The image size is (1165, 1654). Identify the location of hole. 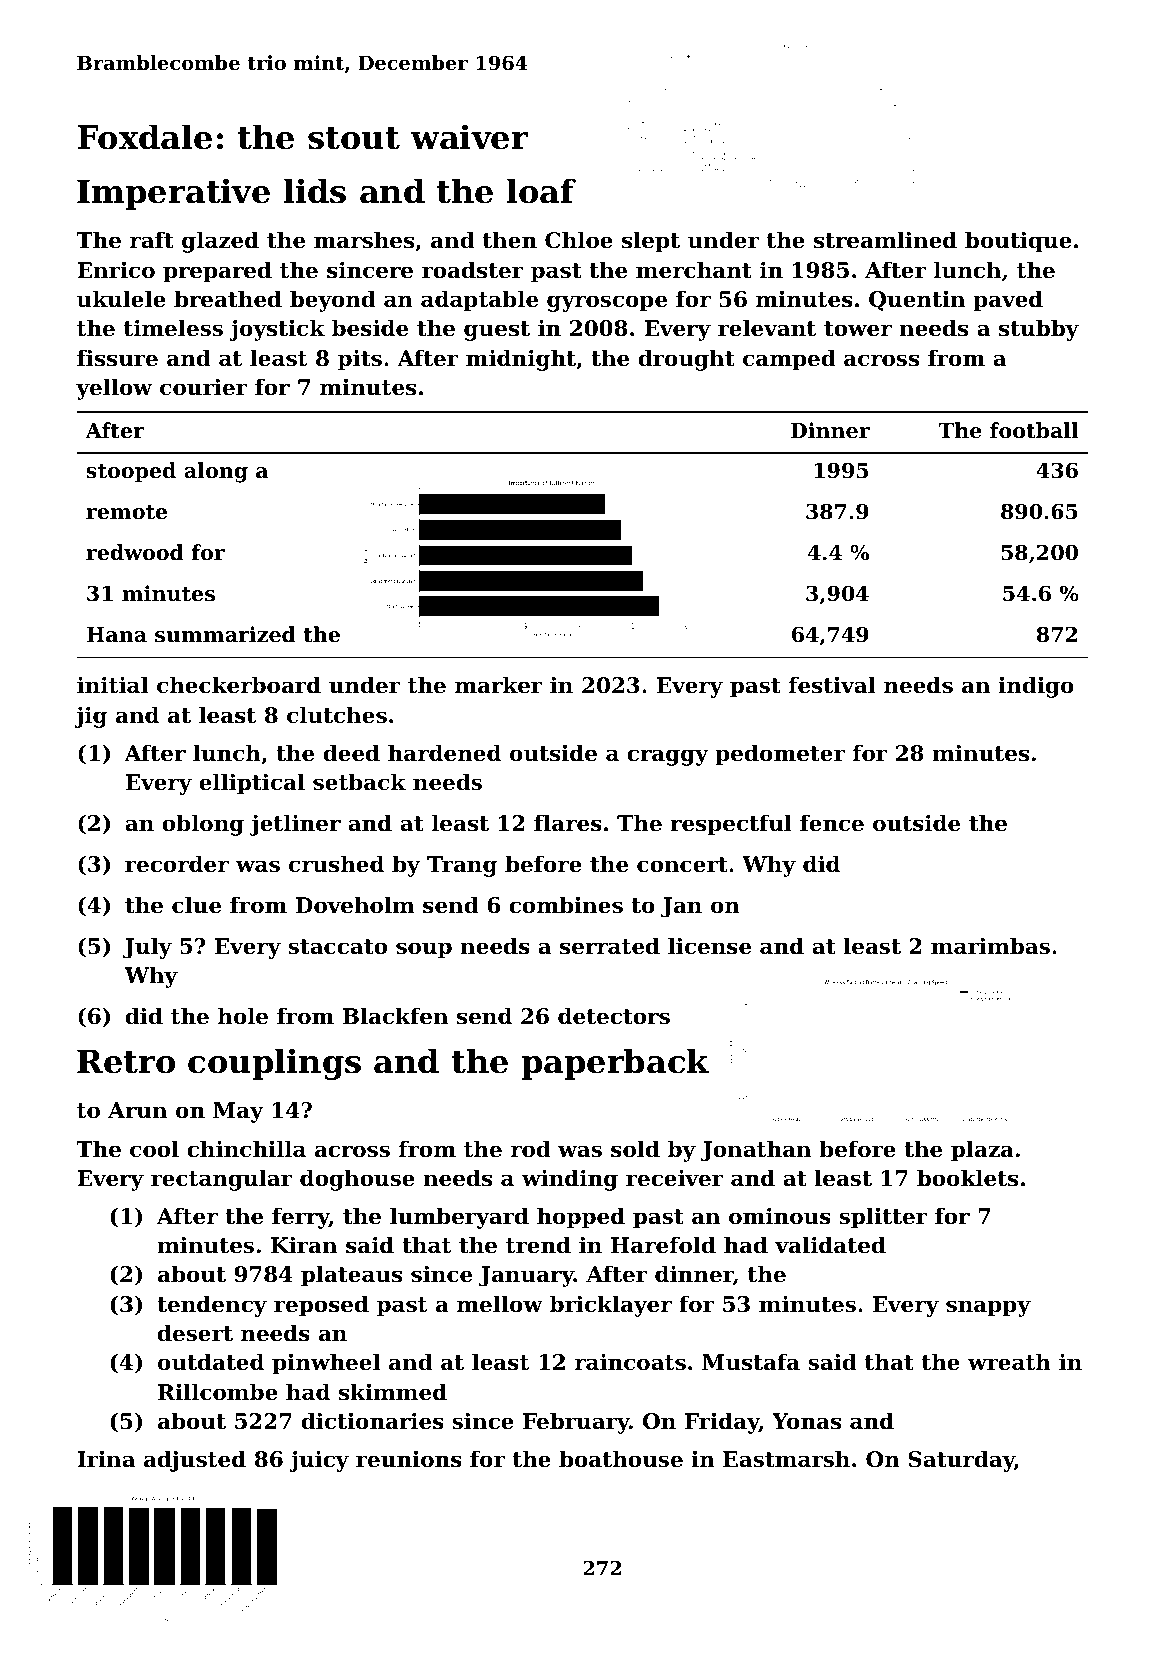
(243, 1016).
